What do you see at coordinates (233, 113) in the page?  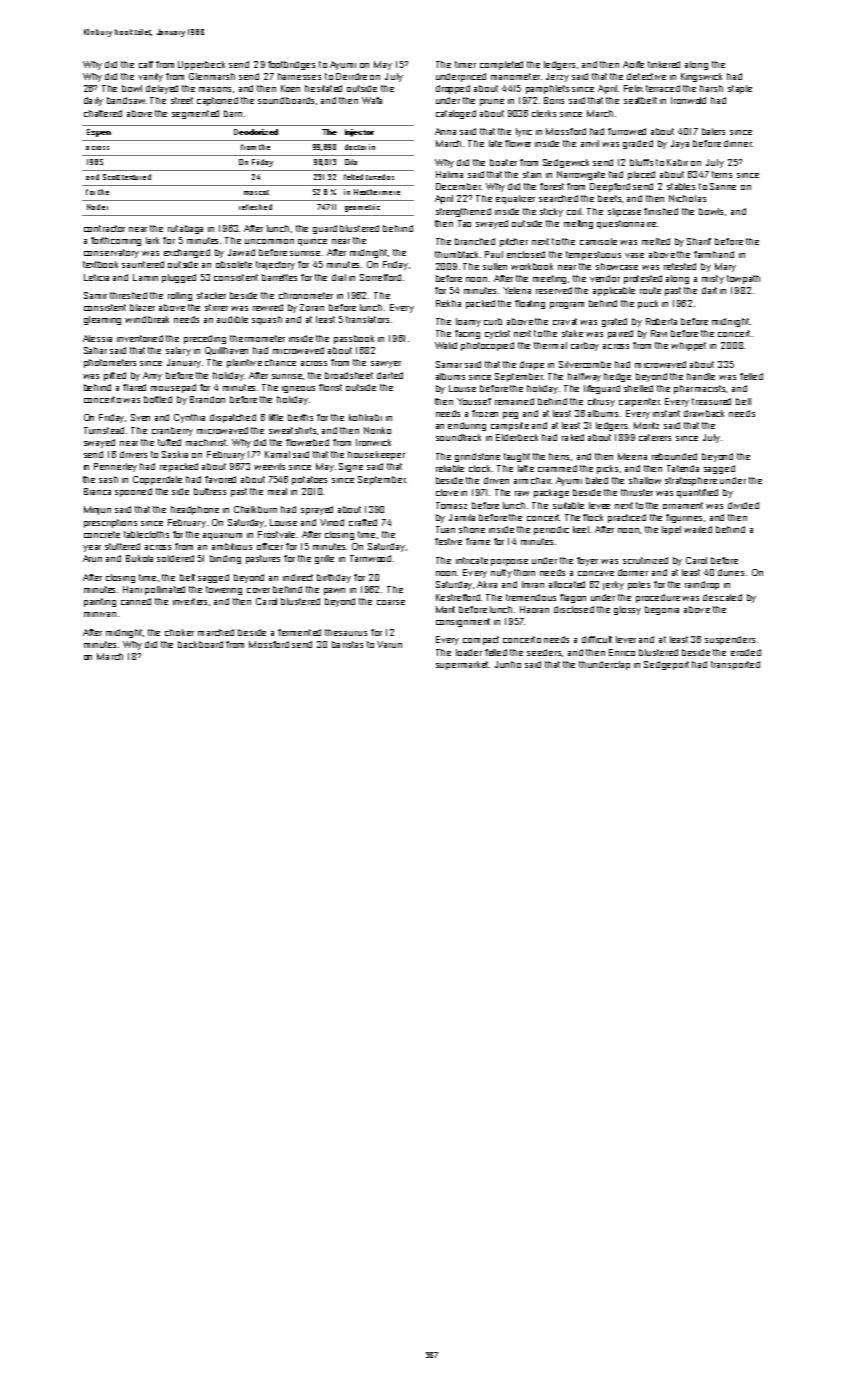 I see `barn` at bounding box center [233, 113].
